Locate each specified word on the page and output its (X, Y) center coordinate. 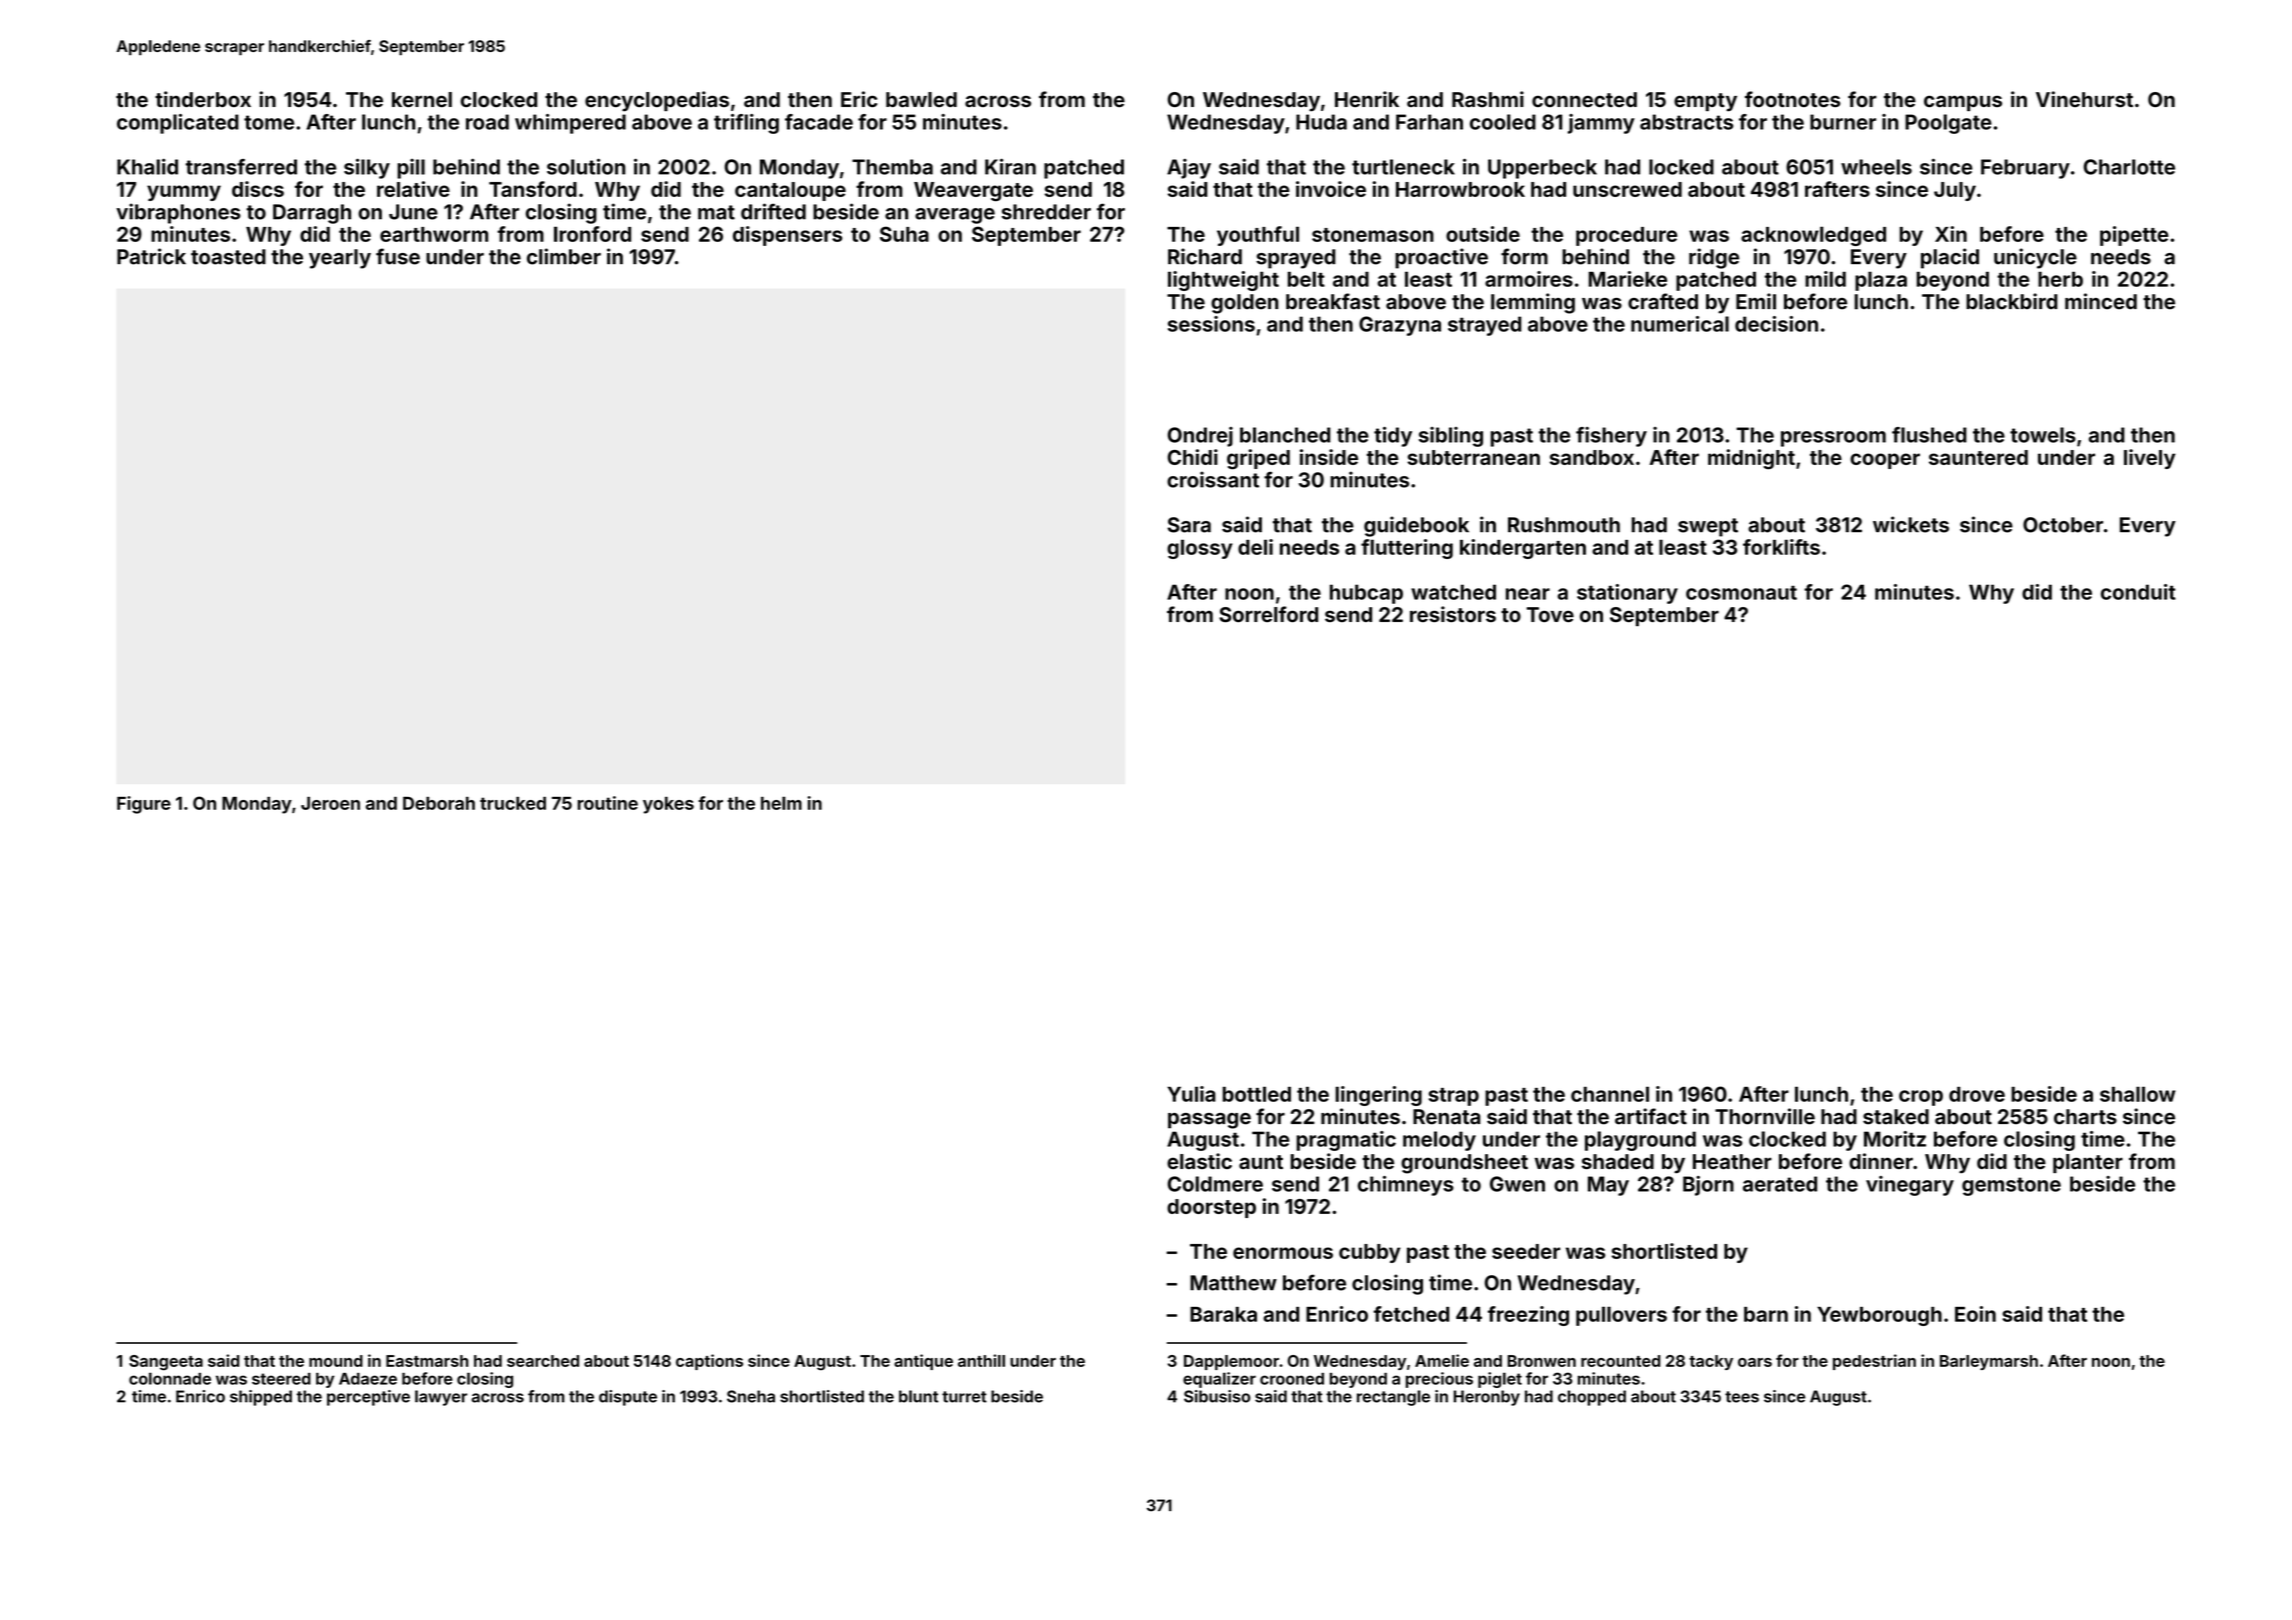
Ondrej (1200, 437)
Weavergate (973, 191)
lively (2150, 459)
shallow (2138, 1094)
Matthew (1233, 1283)
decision (1776, 324)
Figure (144, 805)
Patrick (151, 256)
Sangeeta (166, 1363)
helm (781, 803)
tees (1742, 1397)
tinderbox (203, 99)
